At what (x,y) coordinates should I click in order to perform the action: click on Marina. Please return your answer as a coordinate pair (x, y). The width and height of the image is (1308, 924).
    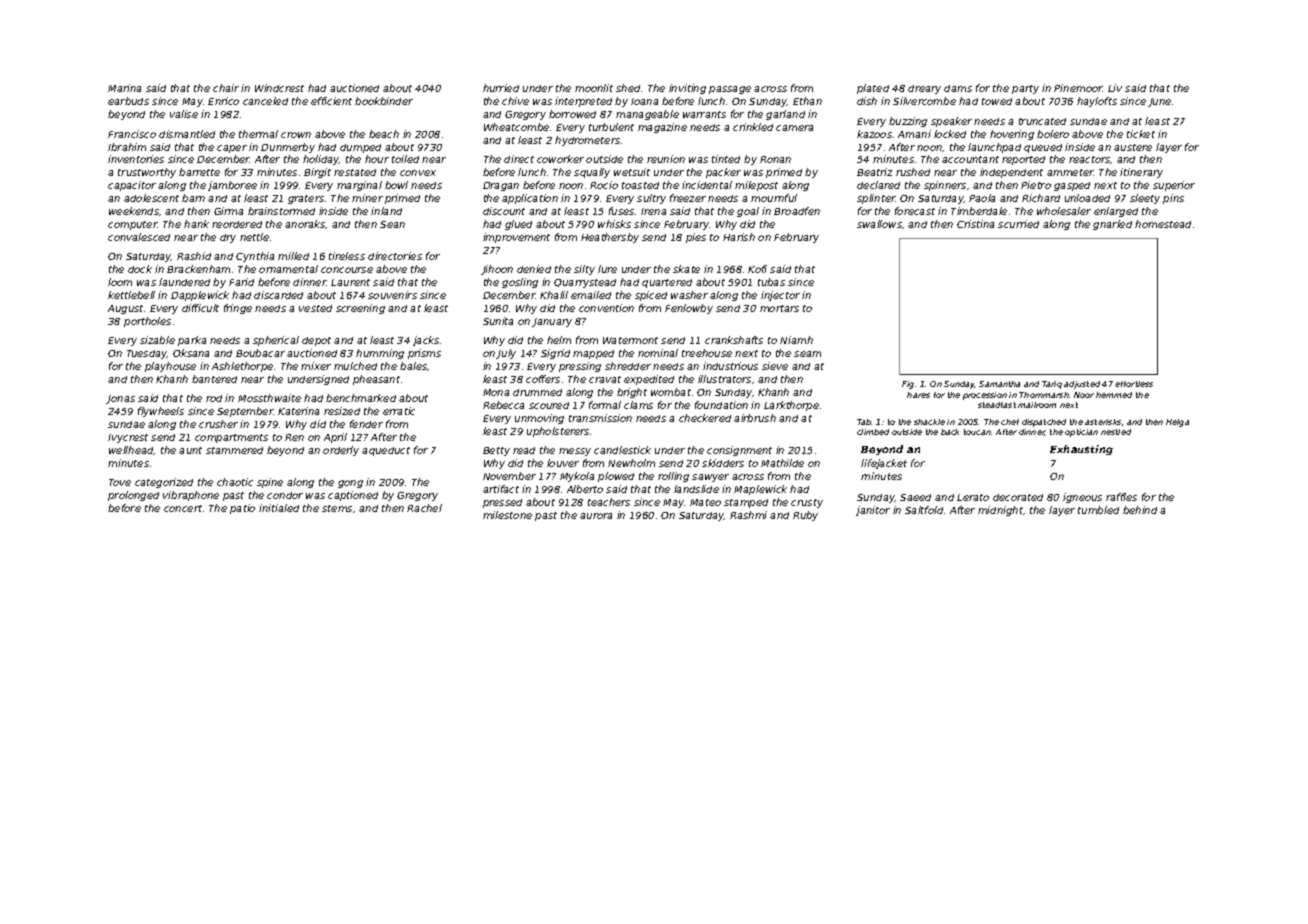
    Looking at the image, I should click on (124, 88).
